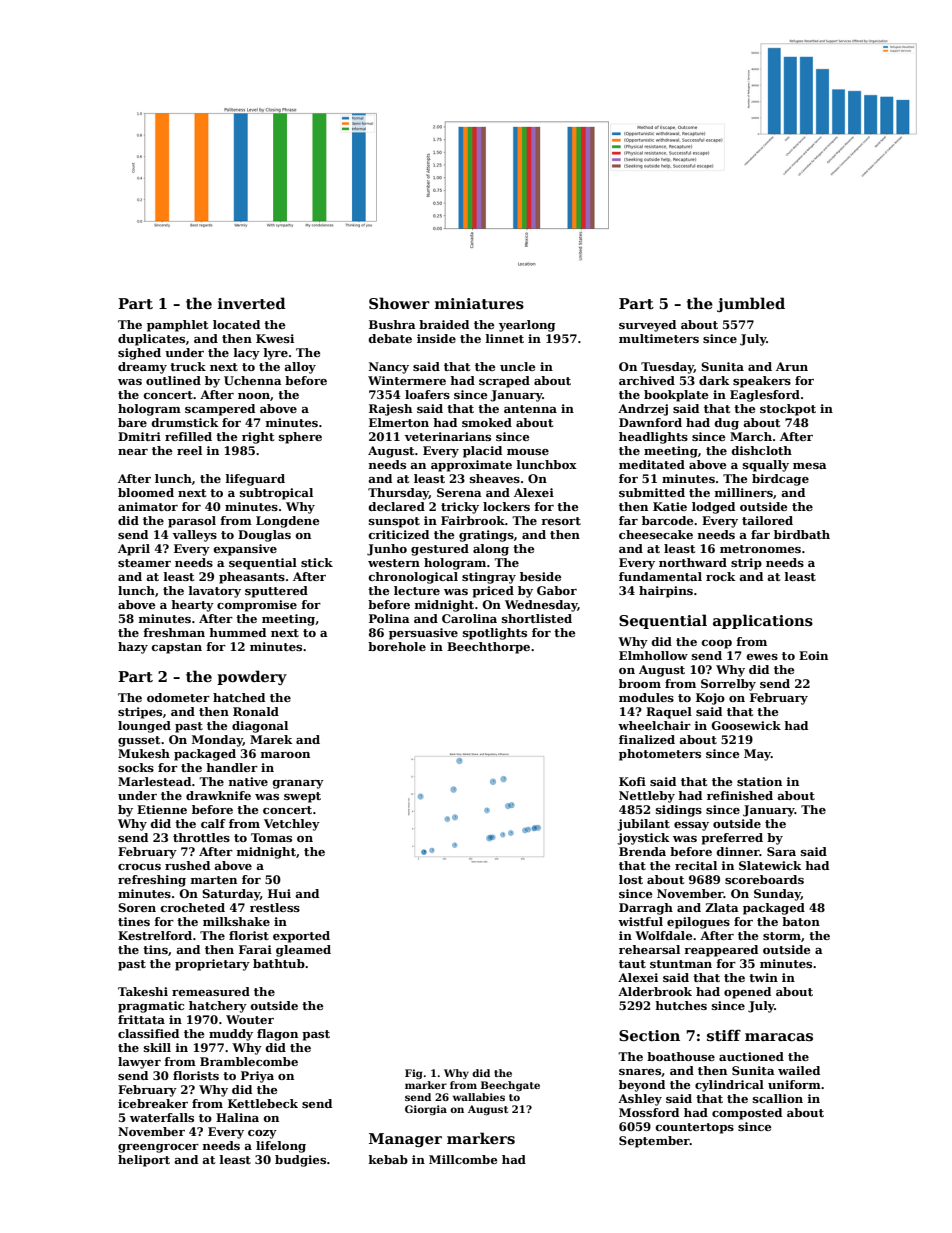 The image size is (952, 1233). I want to click on heliport, so click(144, 1161).
